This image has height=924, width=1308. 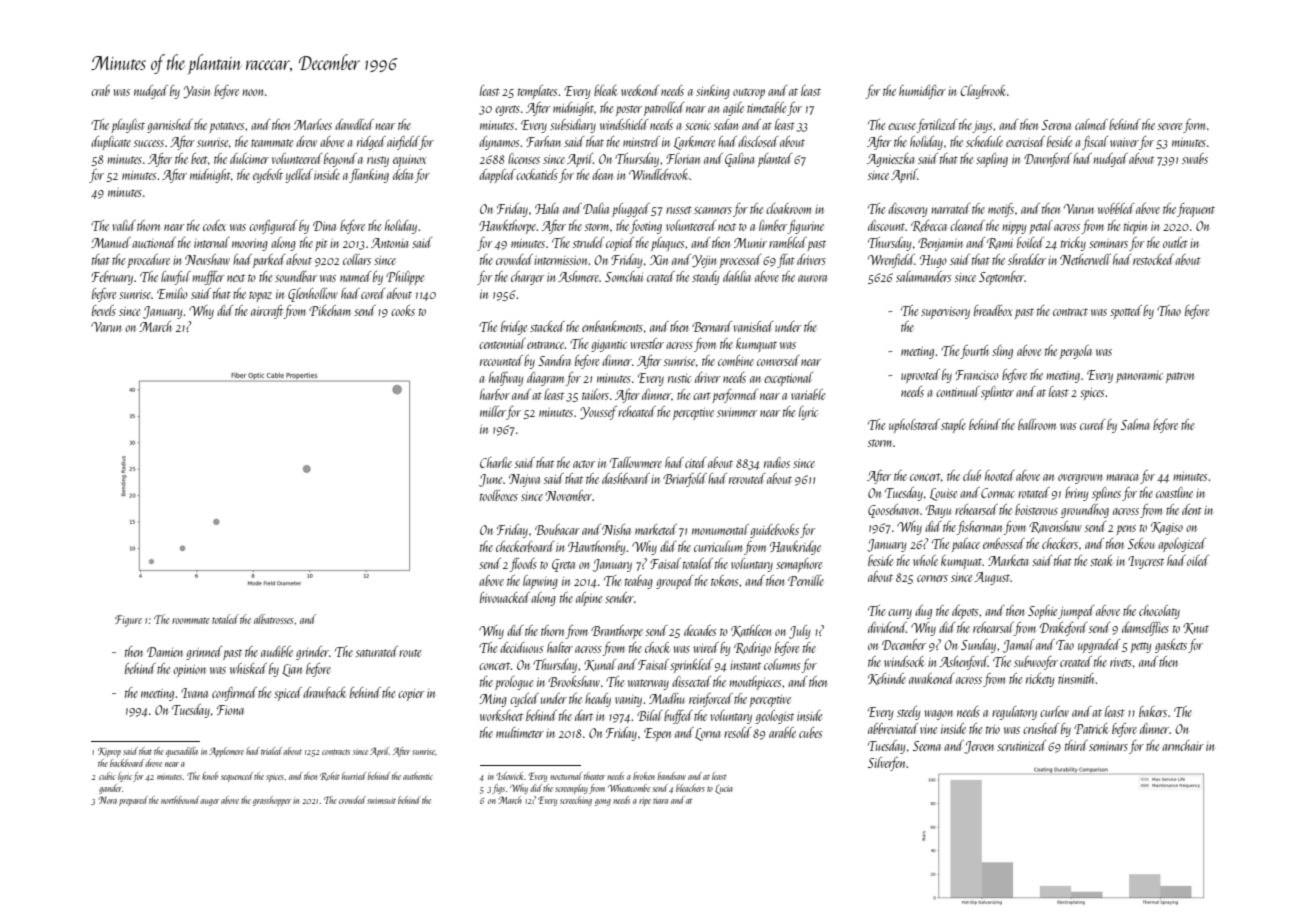 I want to click on Windlebrook, so click(x=658, y=174).
